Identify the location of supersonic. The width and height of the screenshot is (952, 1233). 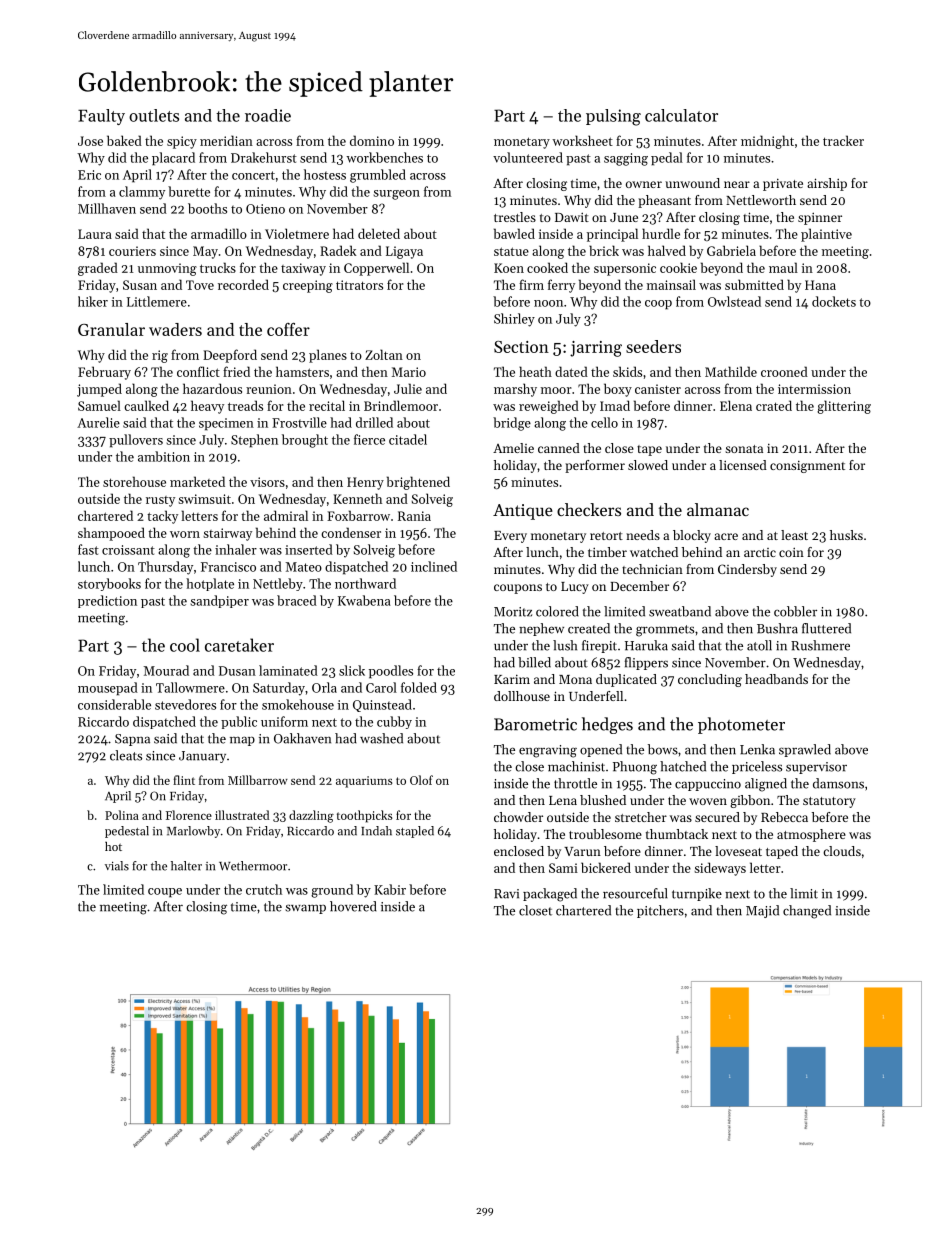
(625, 269).
